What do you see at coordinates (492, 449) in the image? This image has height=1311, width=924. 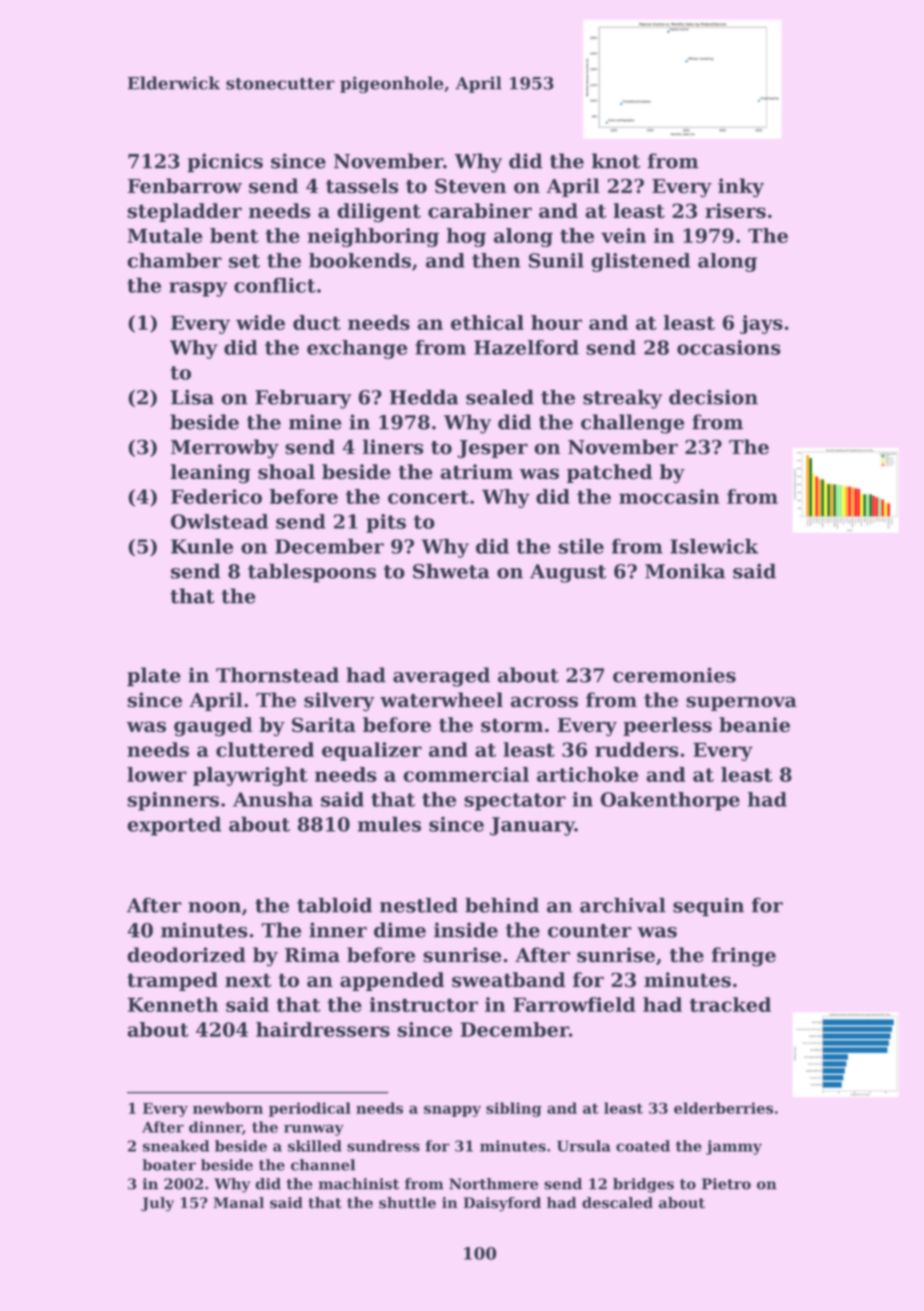 I see `Jesper` at bounding box center [492, 449].
